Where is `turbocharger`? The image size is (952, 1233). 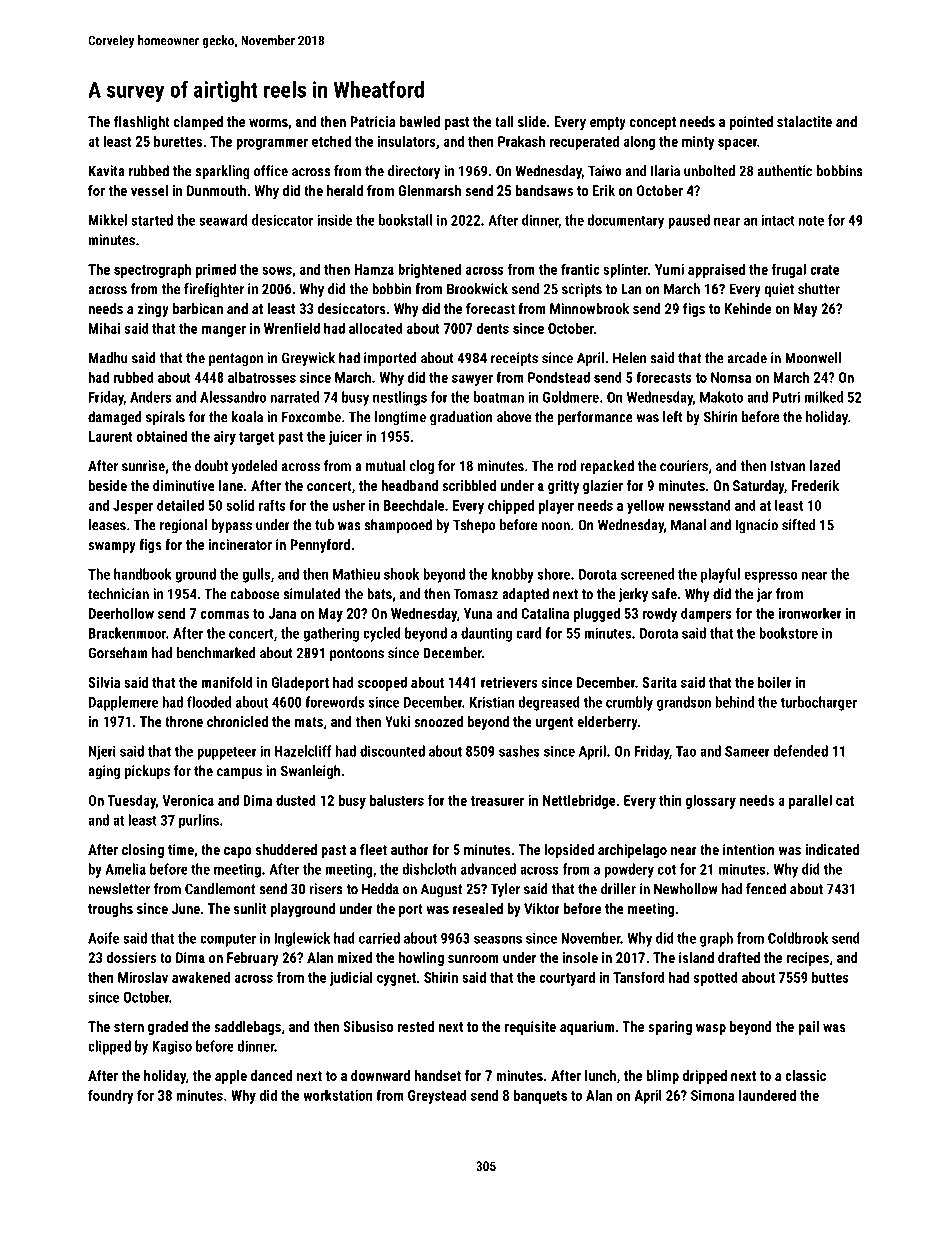
turbocharger is located at coordinates (818, 703).
